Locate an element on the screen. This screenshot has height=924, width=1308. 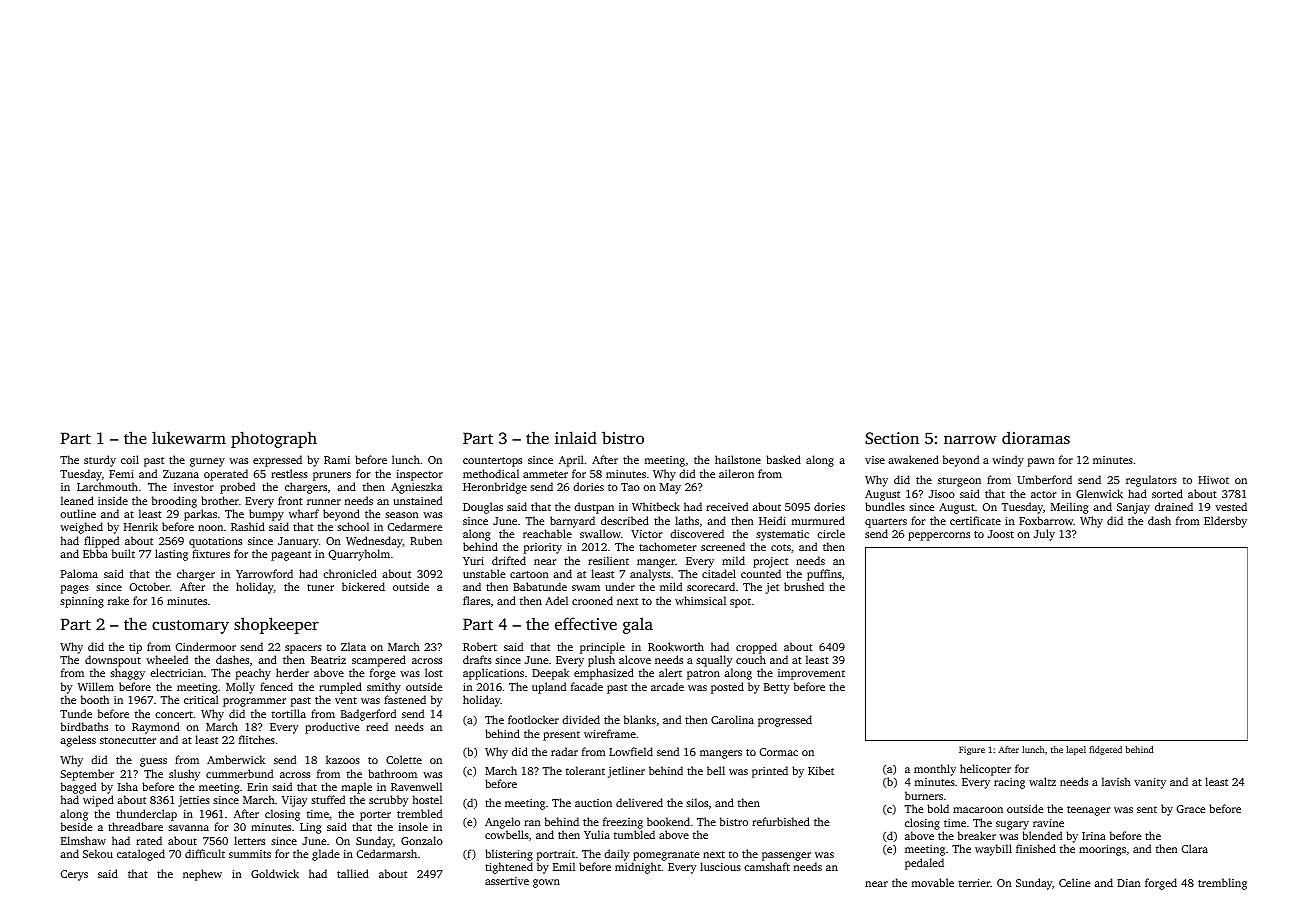
Wednesday is located at coordinates (374, 542).
